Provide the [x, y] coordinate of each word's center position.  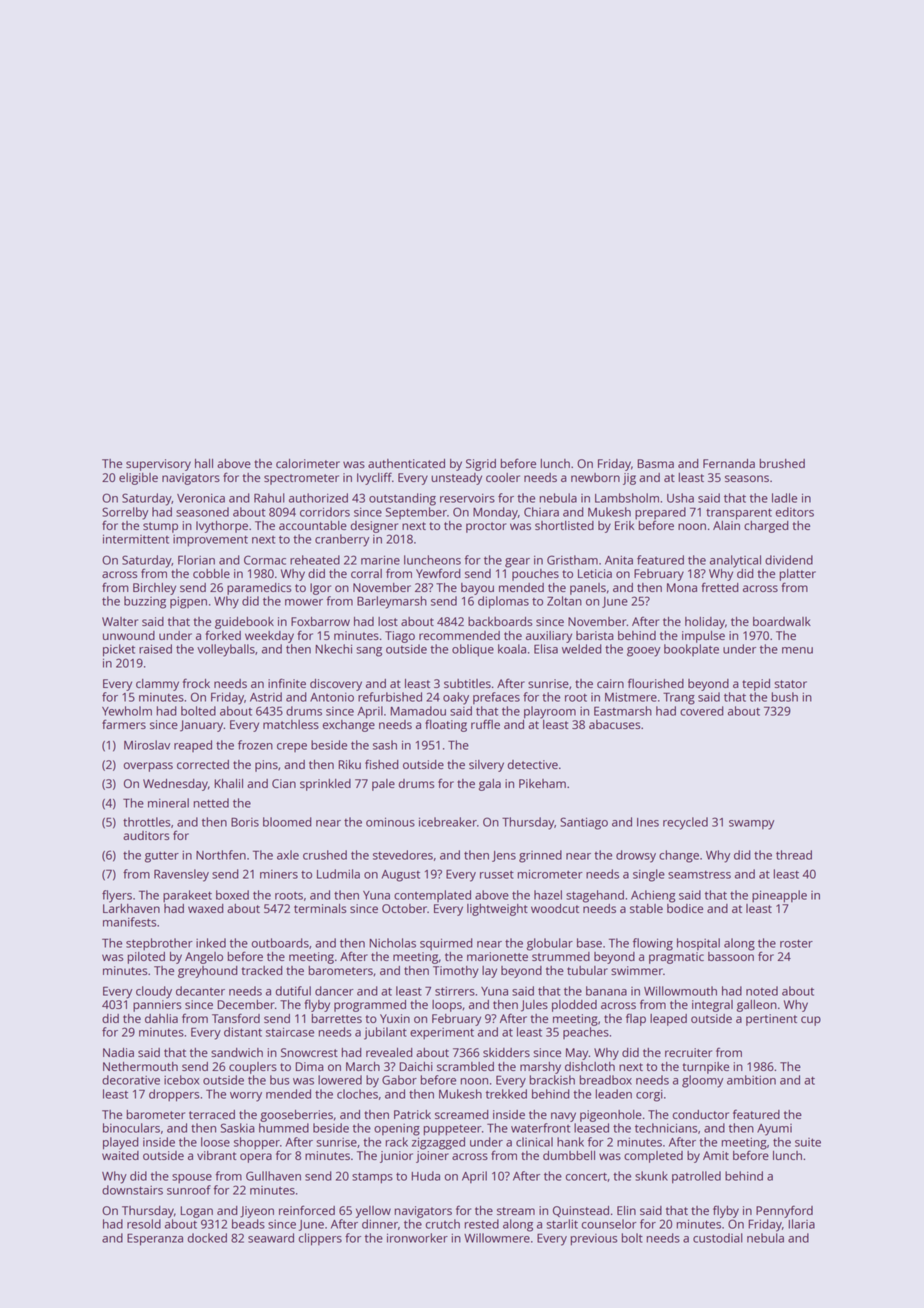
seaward [271, 1238]
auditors [146, 835]
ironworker [417, 1238]
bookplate [691, 650]
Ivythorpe [222, 527]
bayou [477, 589]
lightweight [497, 910]
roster [796, 943]
